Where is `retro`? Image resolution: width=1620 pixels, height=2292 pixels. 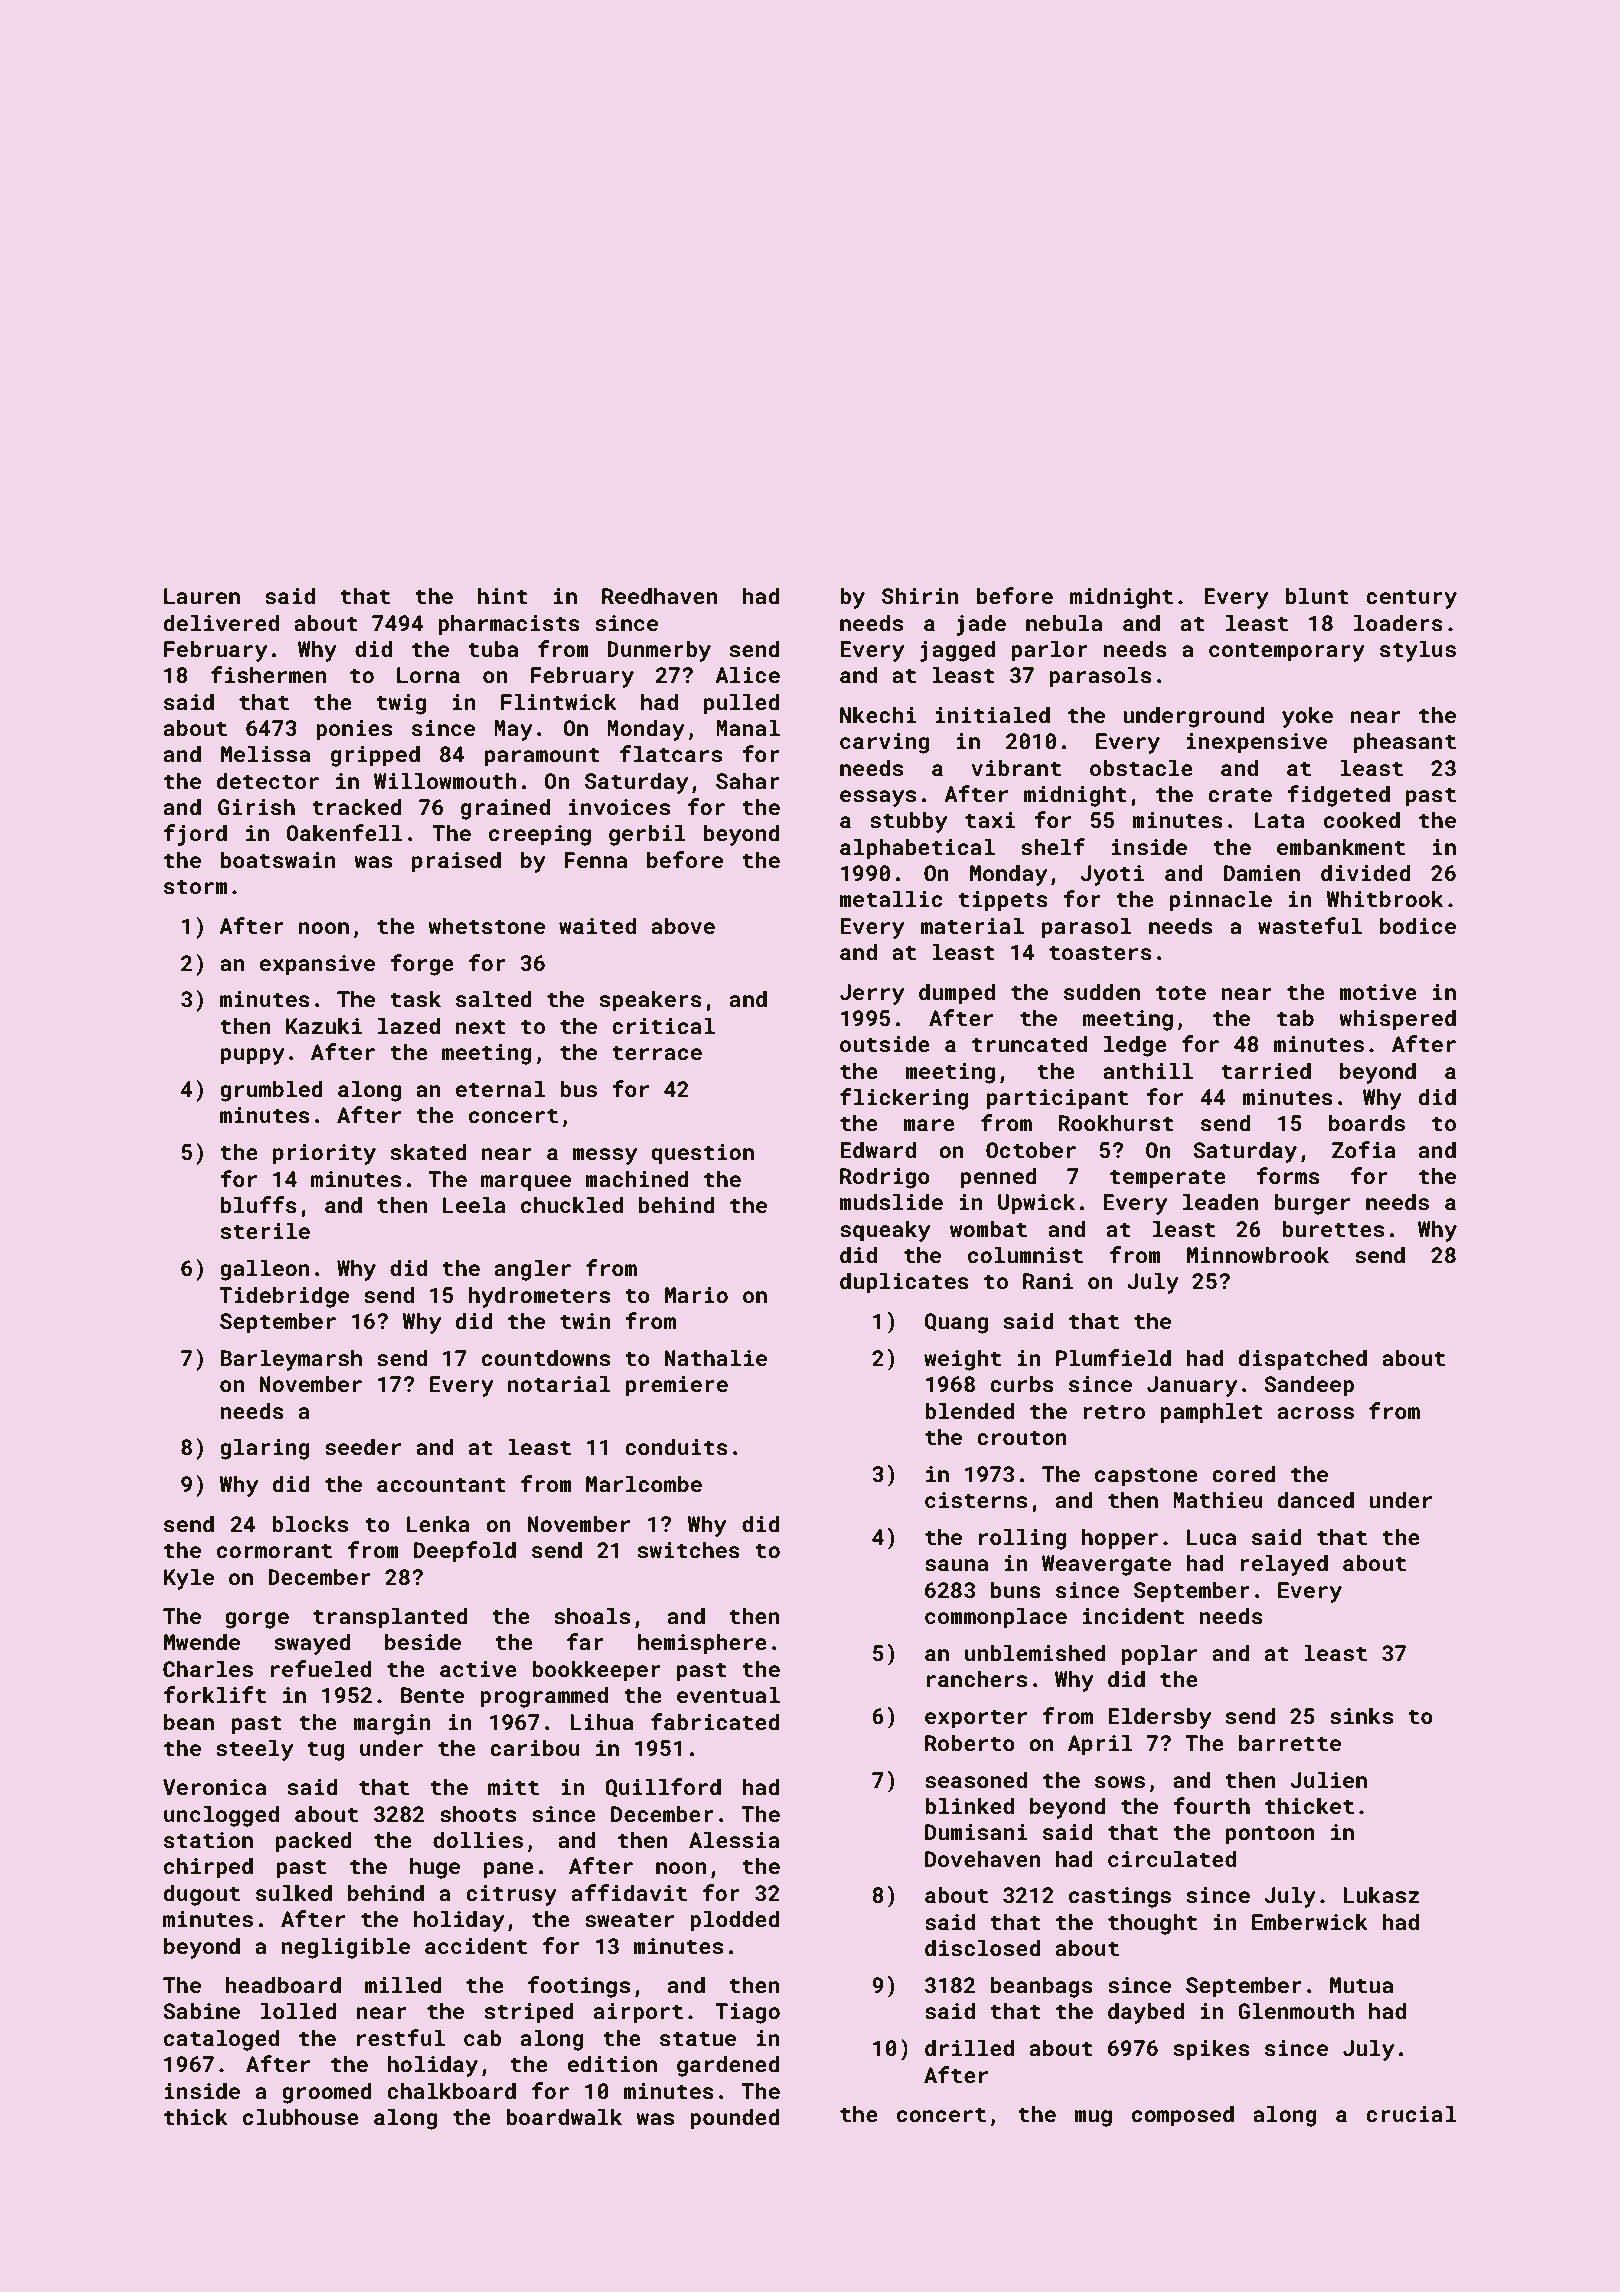
retro is located at coordinates (1114, 1411).
